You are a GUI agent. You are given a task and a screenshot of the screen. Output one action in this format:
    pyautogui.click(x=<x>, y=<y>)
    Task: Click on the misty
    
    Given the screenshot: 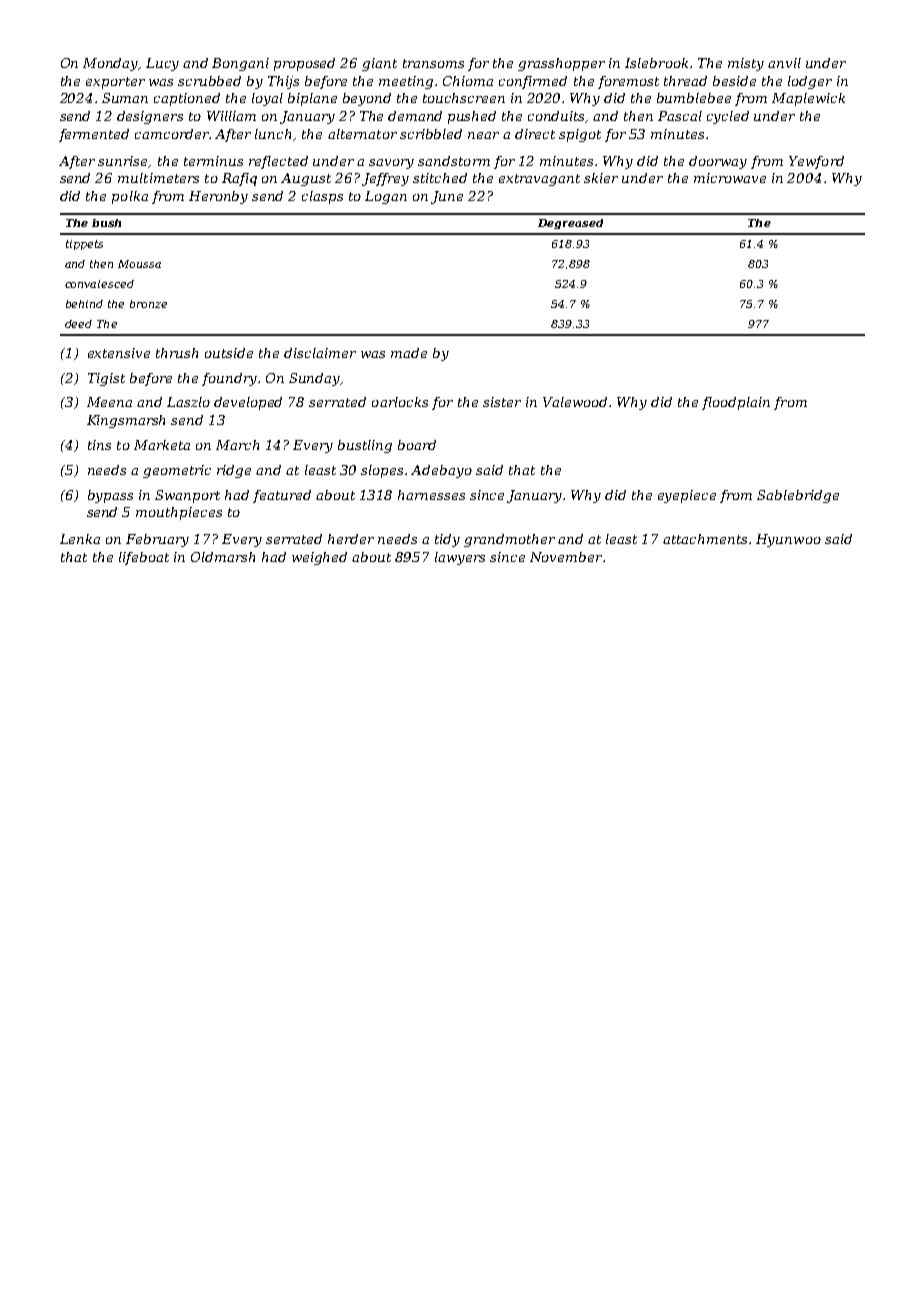 What is the action you would take?
    pyautogui.click(x=746, y=64)
